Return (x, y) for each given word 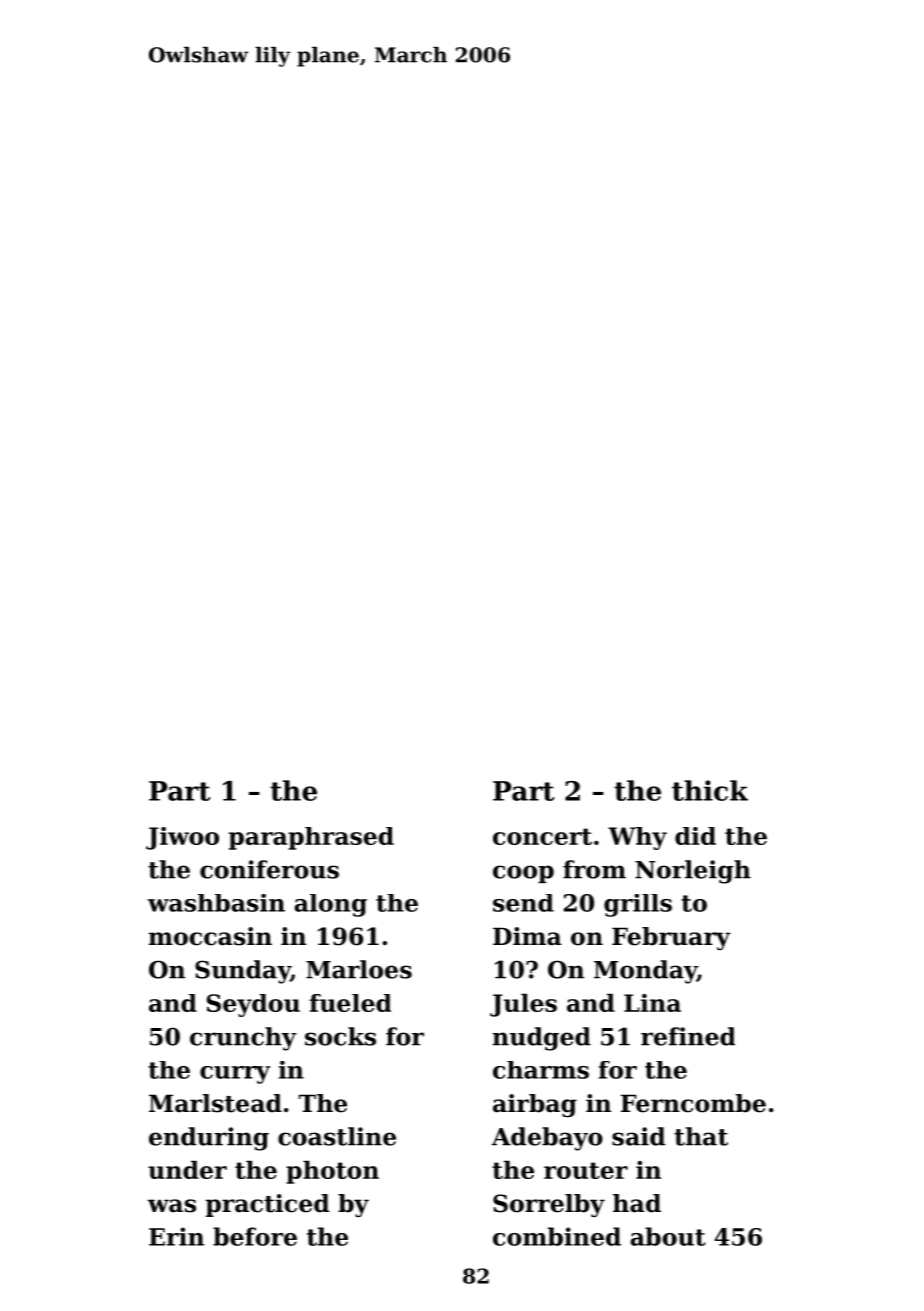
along (331, 905)
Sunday (242, 972)
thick (710, 790)
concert (542, 836)
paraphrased (311, 838)
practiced (268, 1205)
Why (637, 838)
